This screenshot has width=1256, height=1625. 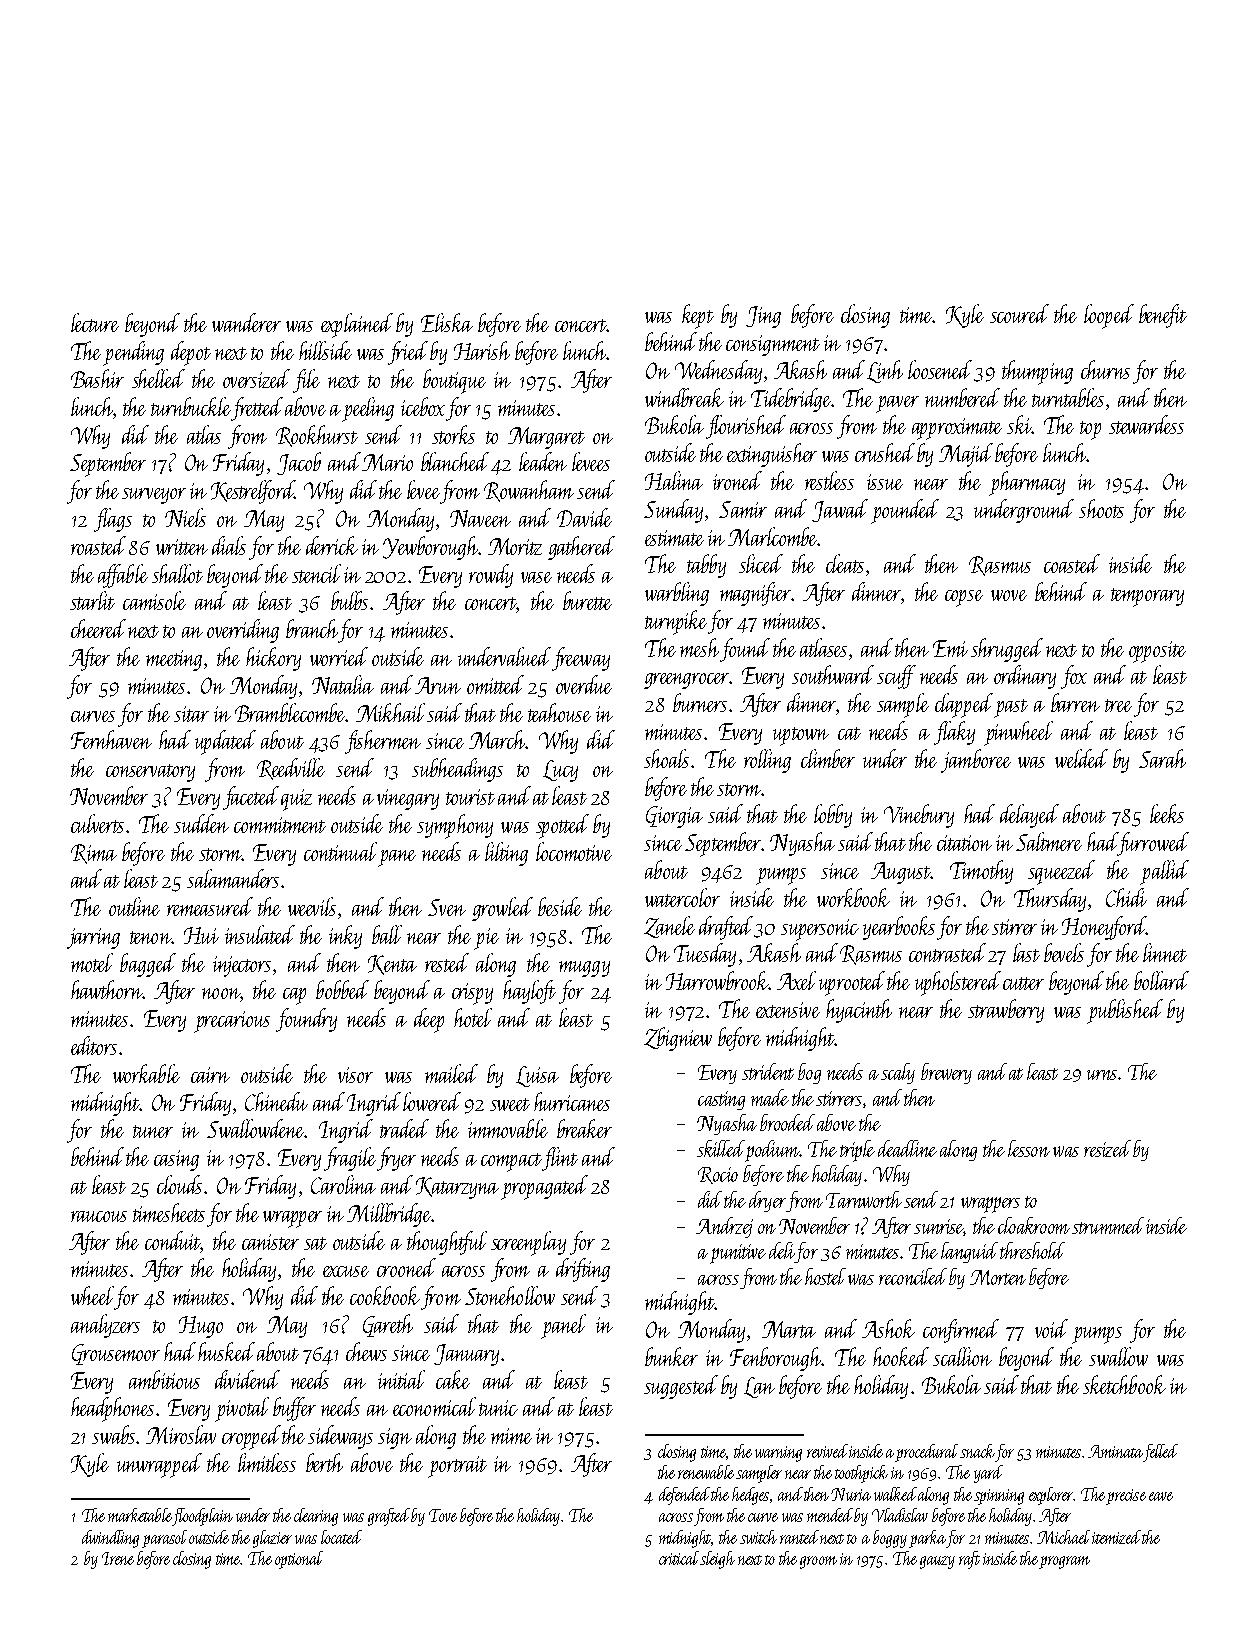 What do you see at coordinates (506, 854) in the screenshot?
I see `lilting` at bounding box center [506, 854].
